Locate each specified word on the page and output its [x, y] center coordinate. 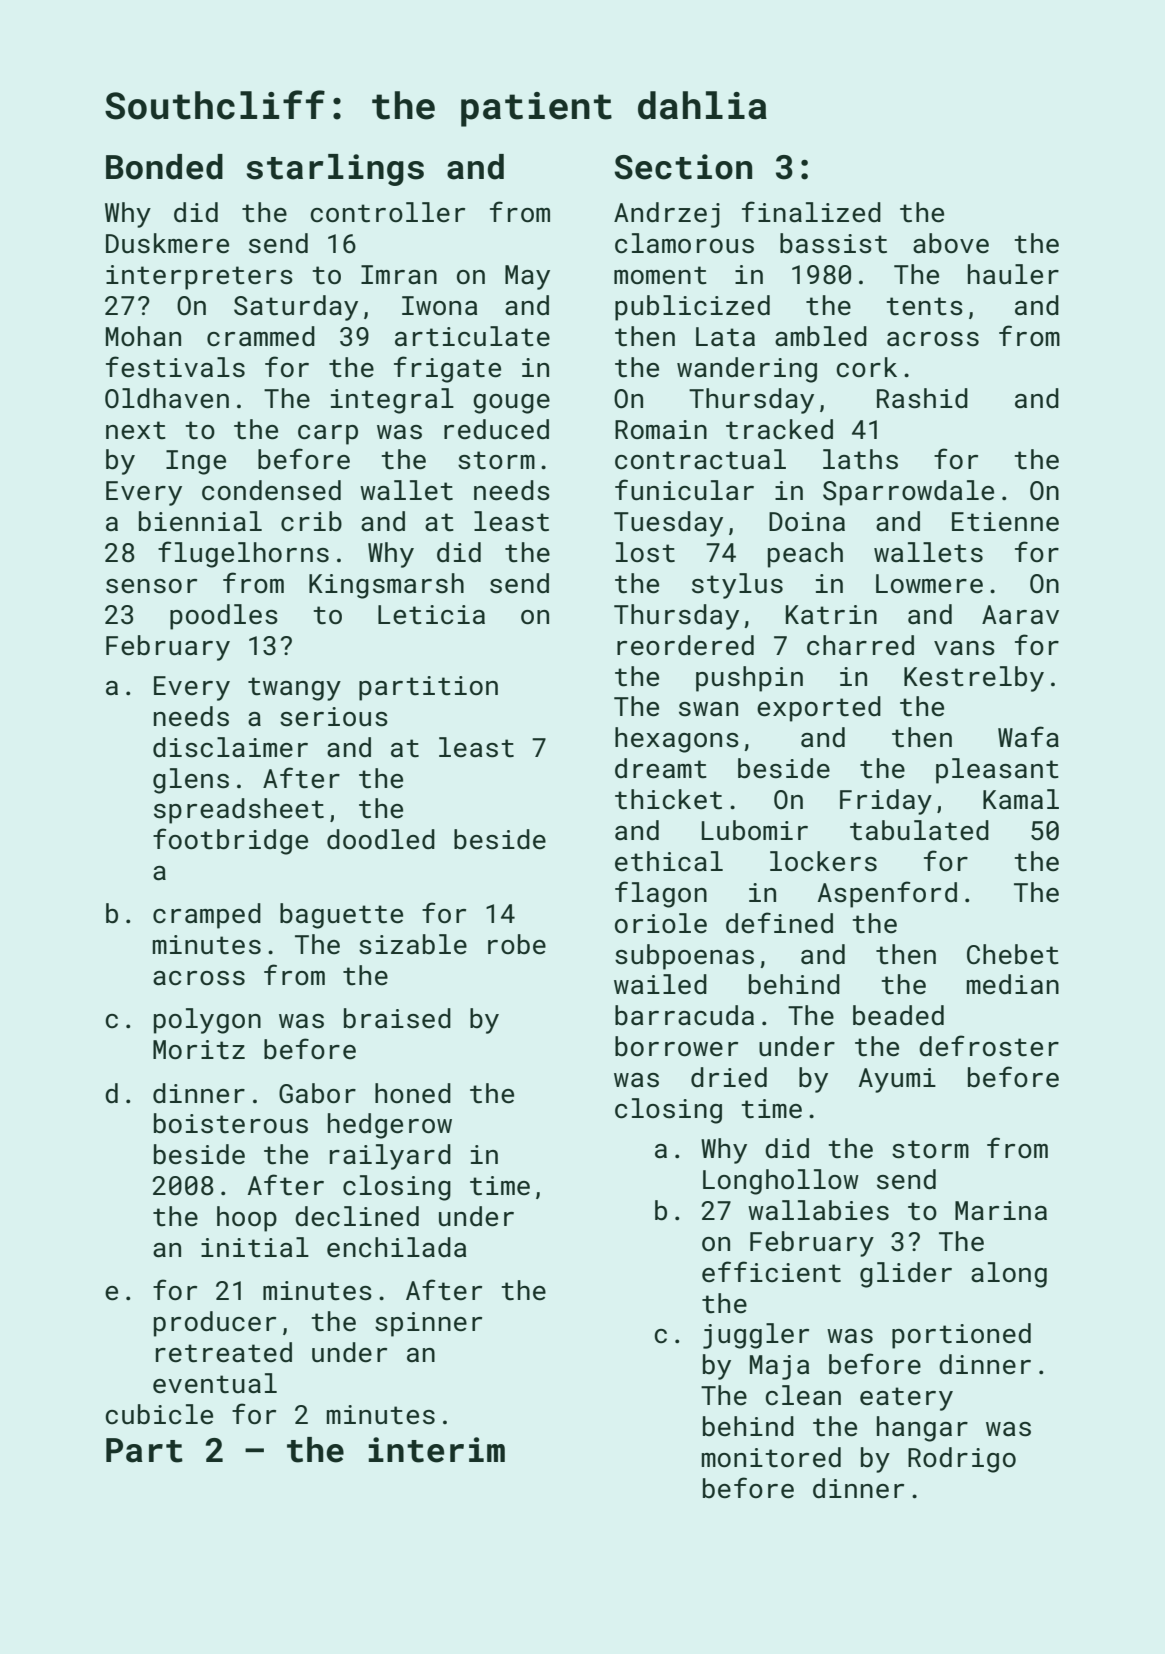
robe [517, 944]
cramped [207, 916]
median [1013, 984]
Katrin [831, 615]
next [136, 430]
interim [436, 1450]
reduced [496, 429]
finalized [811, 212]
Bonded [164, 167]
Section [683, 167]
